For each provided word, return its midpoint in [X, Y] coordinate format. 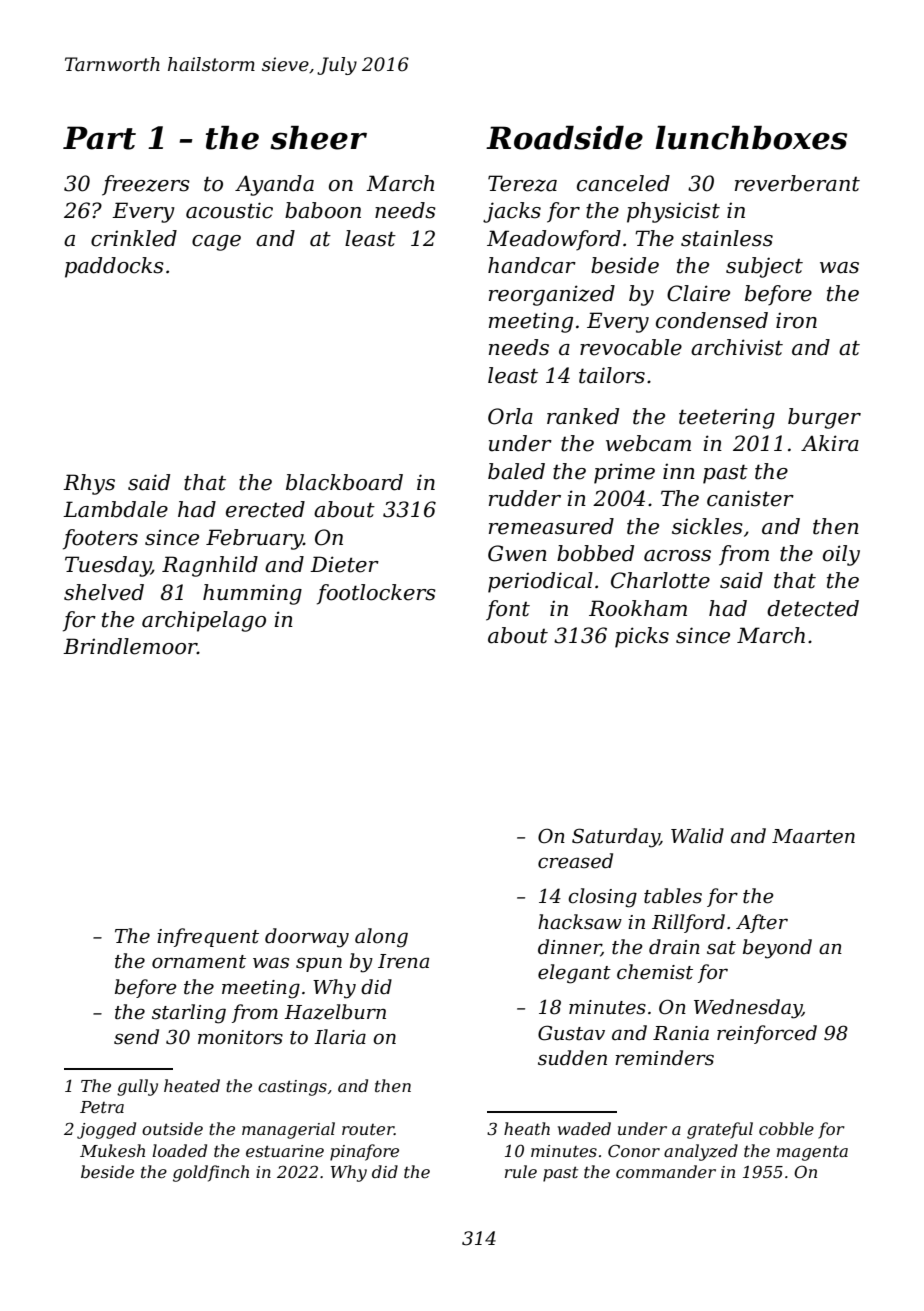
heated [192, 1085]
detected [813, 608]
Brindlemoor [130, 646]
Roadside [564, 138]
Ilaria [340, 1037]
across [677, 556]
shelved [104, 592]
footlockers [376, 594]
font [508, 610]
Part [99, 138]
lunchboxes [751, 138]
